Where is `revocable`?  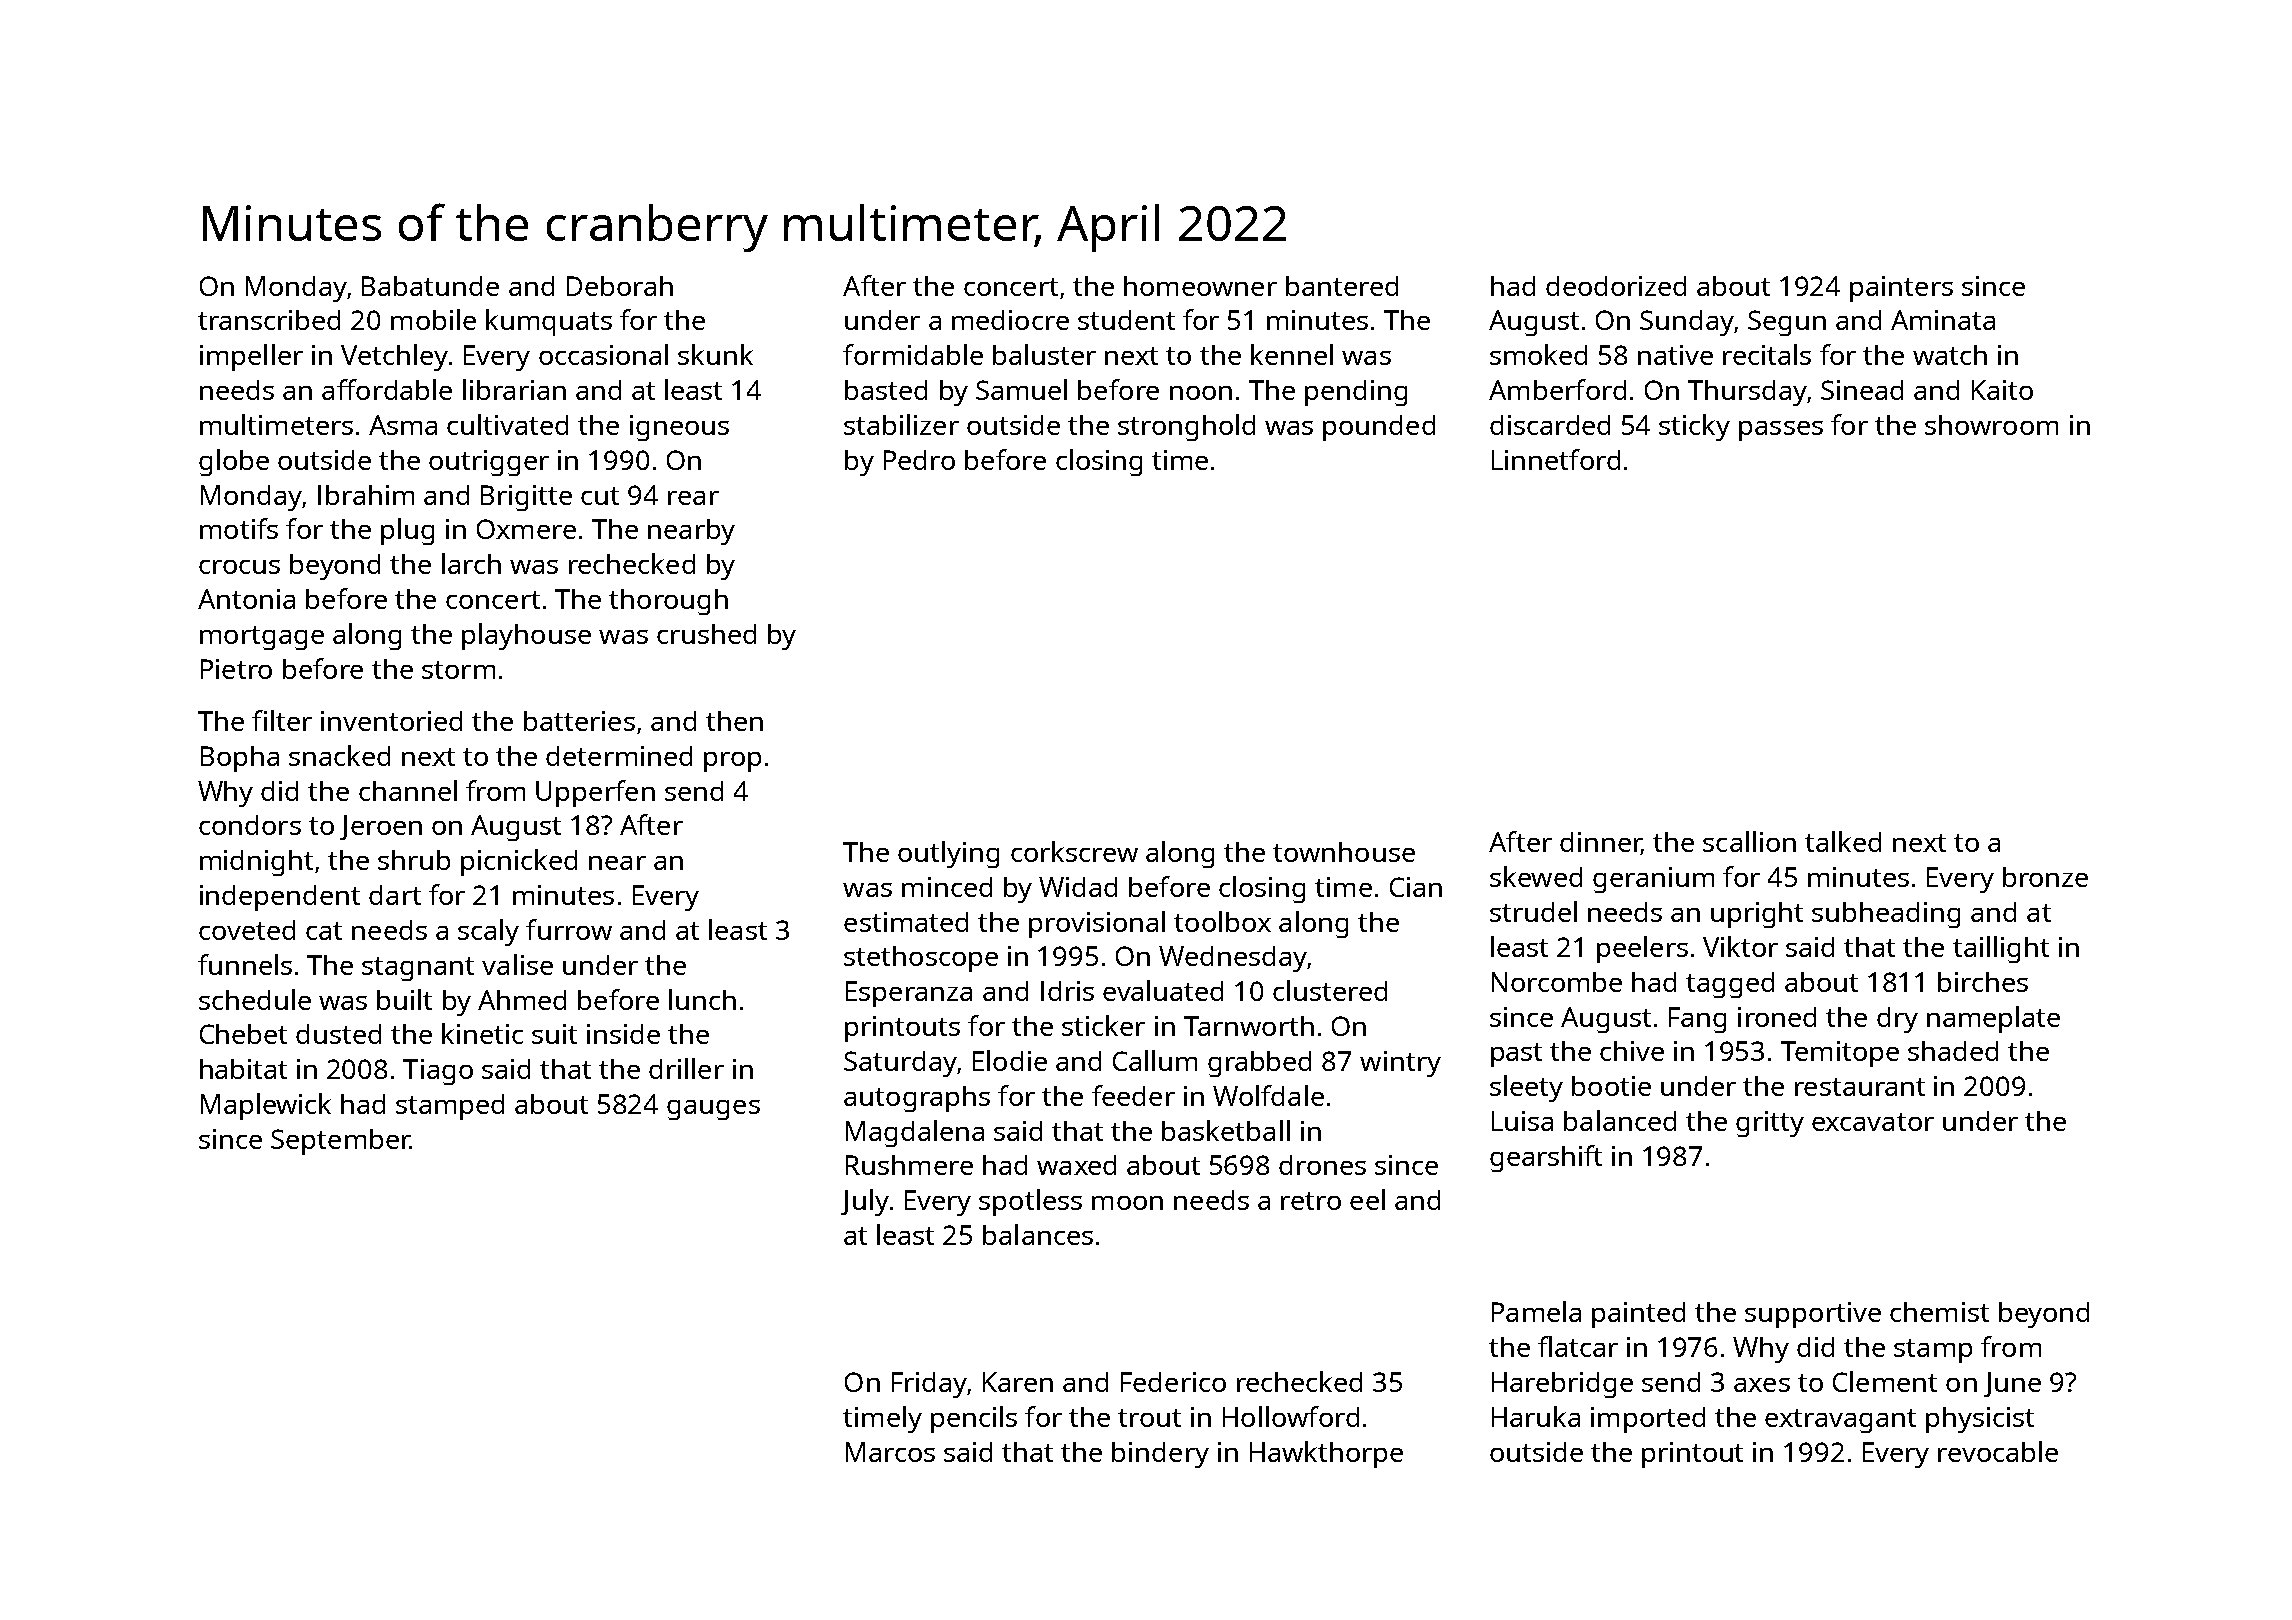 revocable is located at coordinates (1998, 1451).
